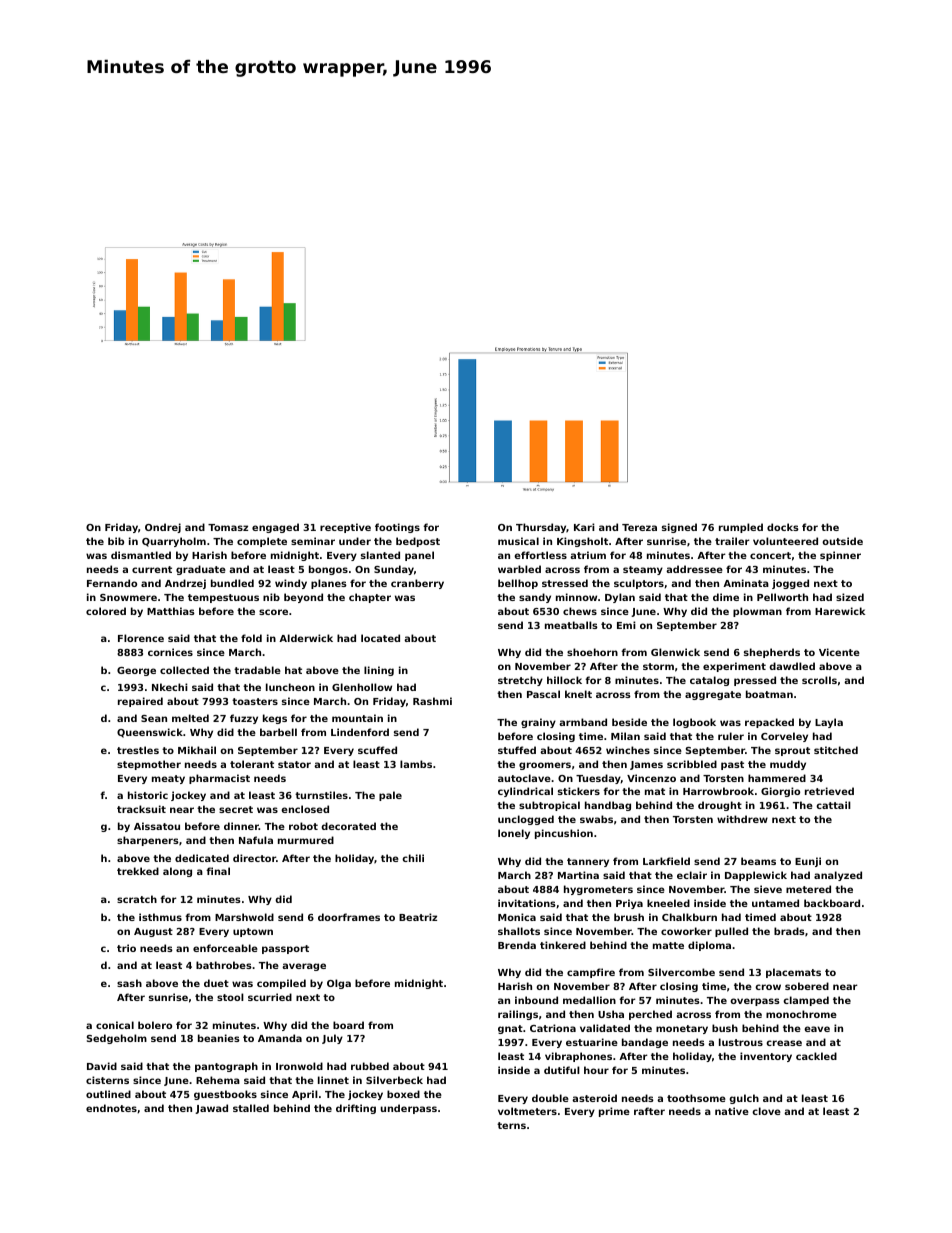 The height and width of the image is (1233, 952). Describe the element at coordinates (380, 638) in the image. I see `located` at that location.
